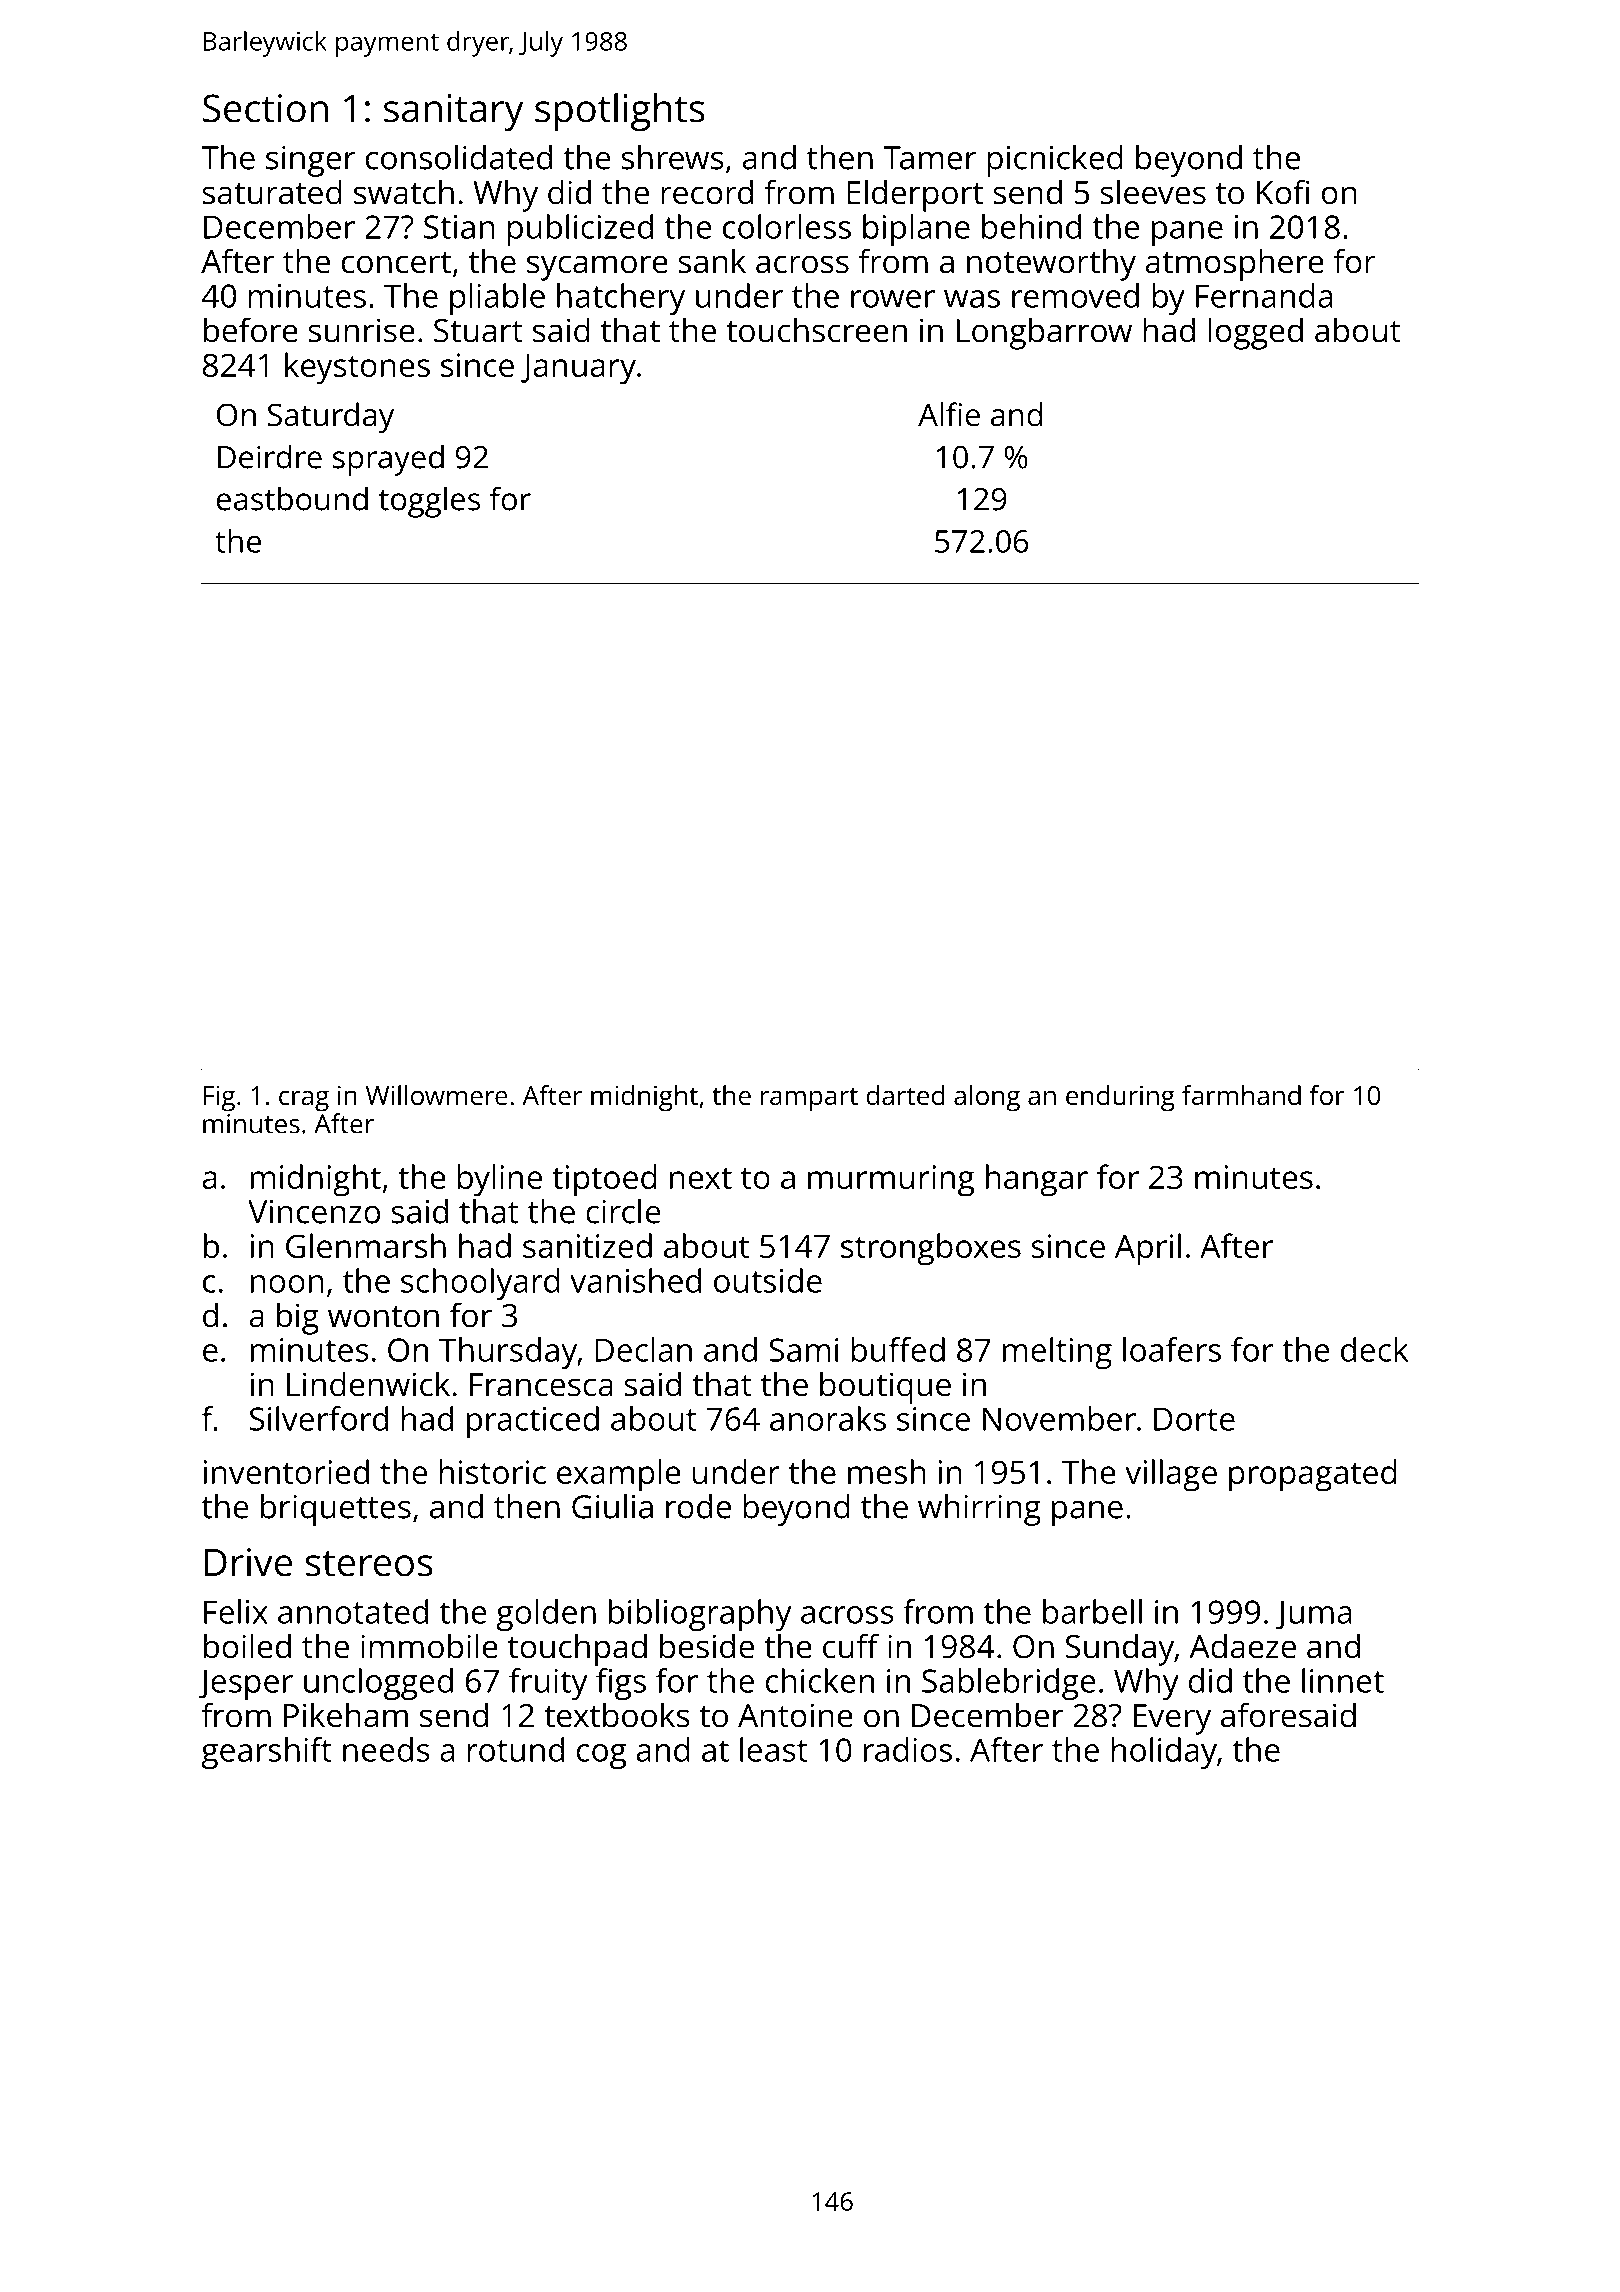 The height and width of the screenshot is (2292, 1620). I want to click on hangar, so click(1037, 1180).
